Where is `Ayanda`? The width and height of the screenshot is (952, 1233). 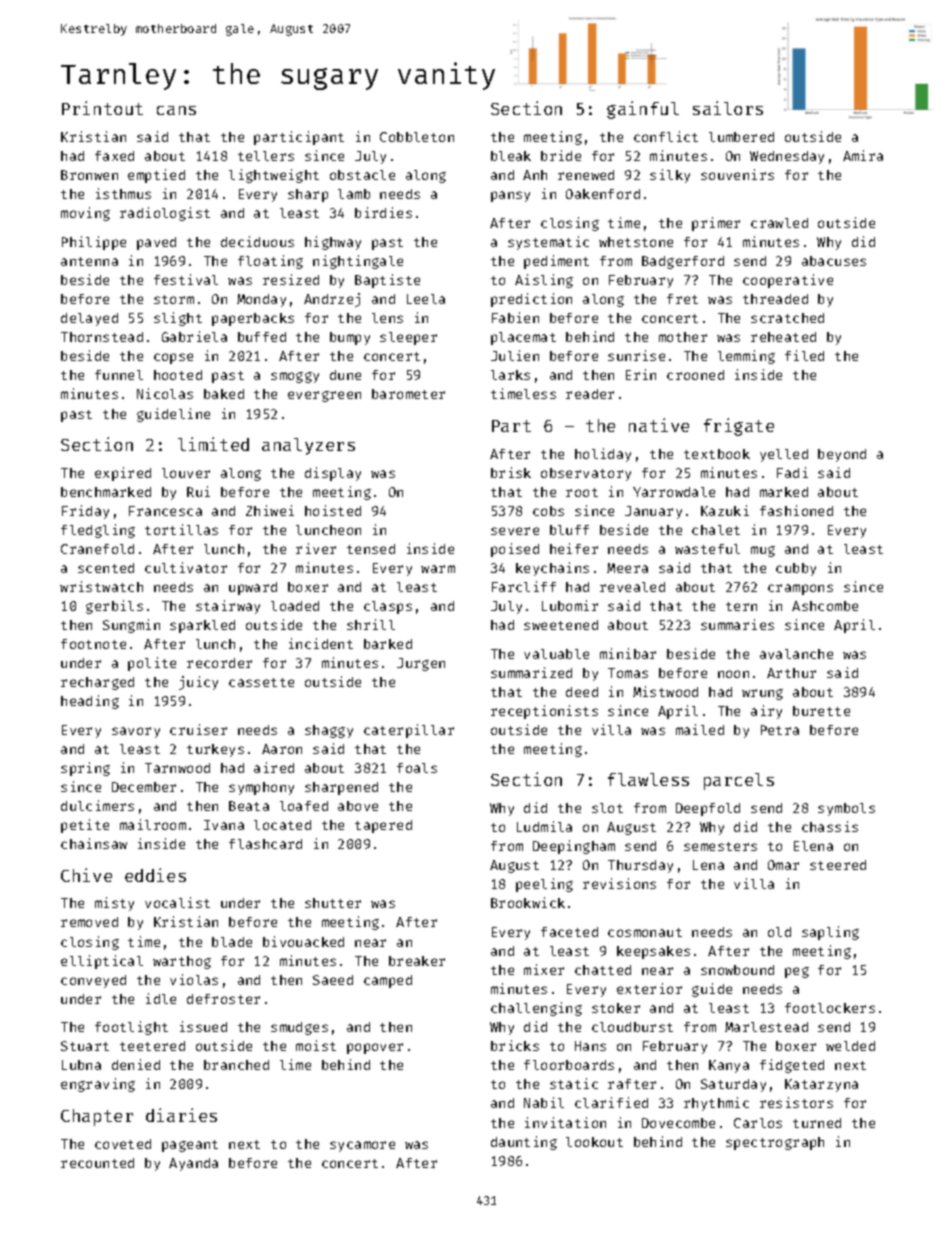
Ayanda is located at coordinates (193, 1164).
